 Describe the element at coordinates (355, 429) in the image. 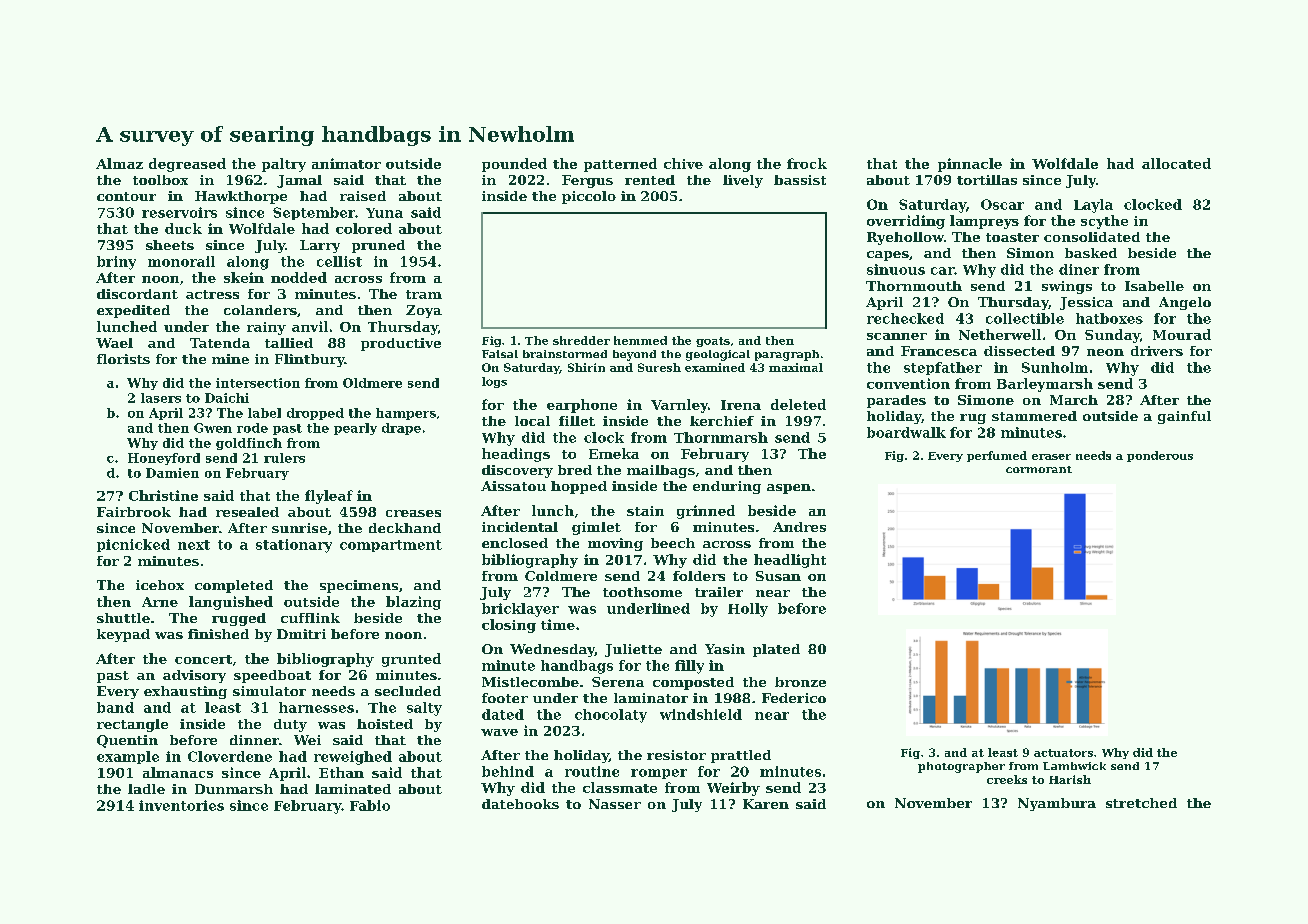

I see `pearly` at that location.
